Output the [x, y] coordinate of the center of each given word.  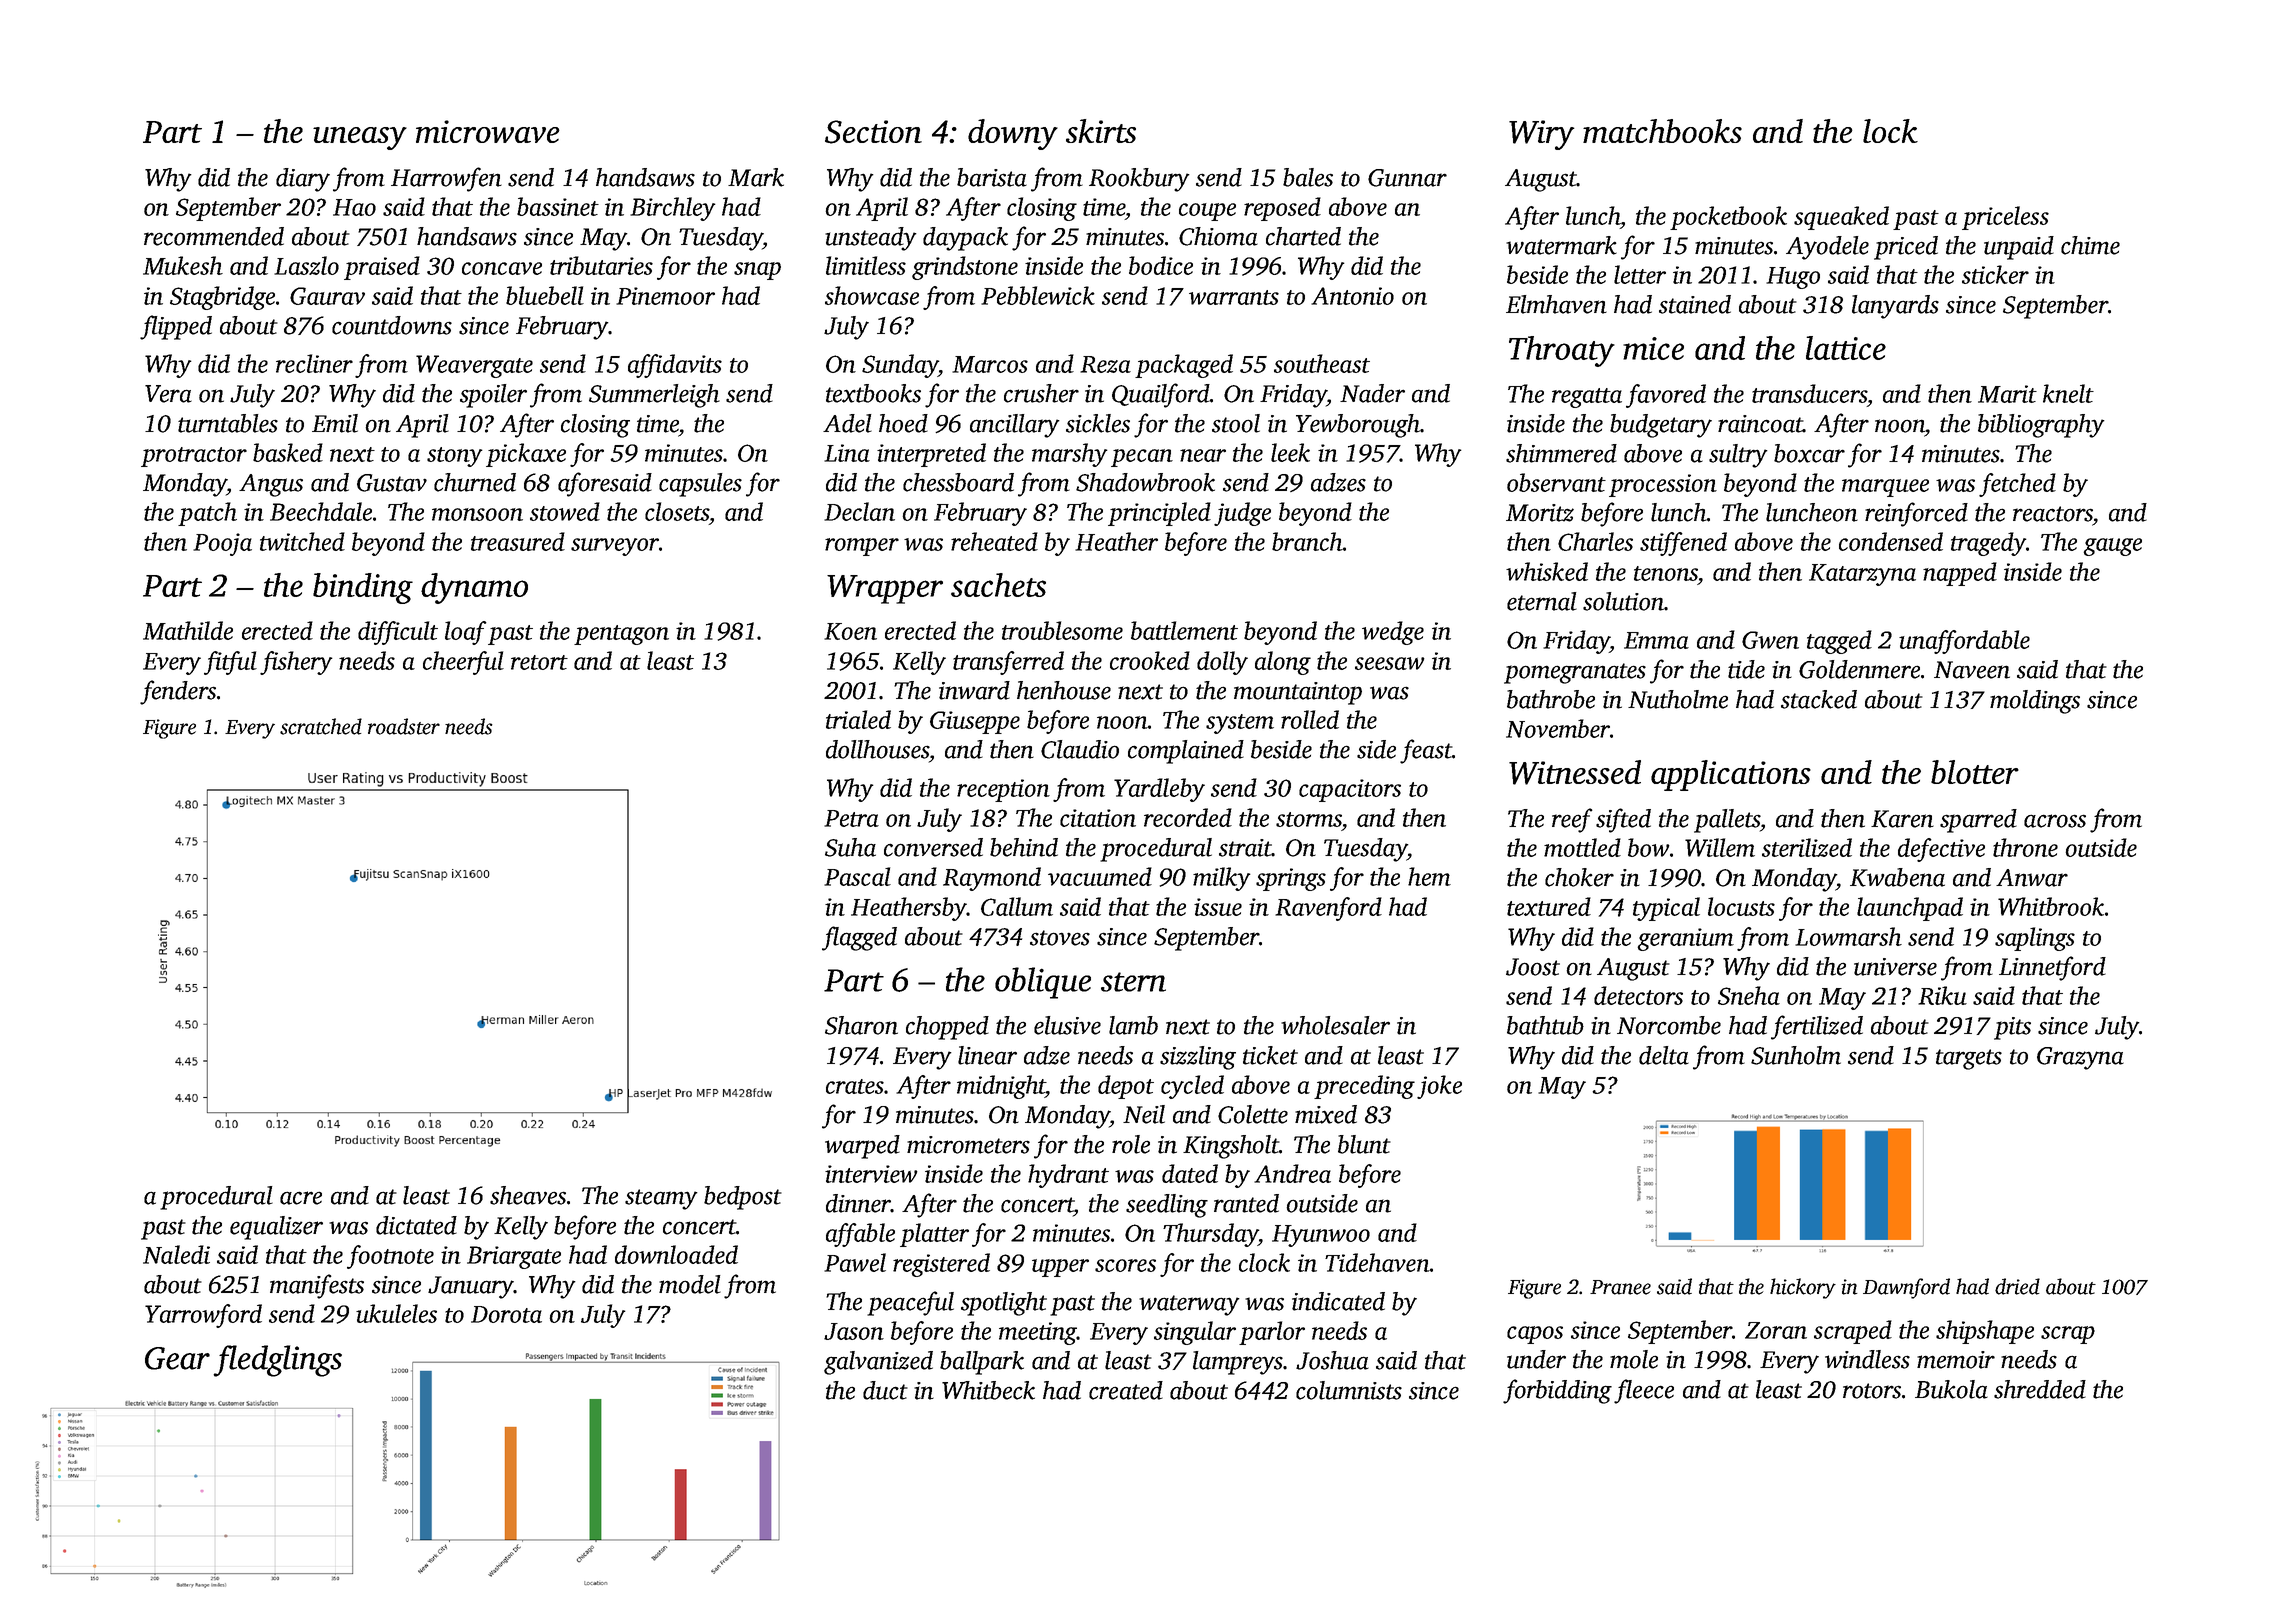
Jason [854, 1331]
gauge [2112, 547]
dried [2017, 1286]
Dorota [506, 1314]
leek [1290, 452]
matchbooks [1662, 131]
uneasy [360, 138]
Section [873, 132]
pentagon [621, 635]
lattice [1846, 348]
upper [1060, 1268]
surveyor [615, 547]
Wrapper [885, 589]
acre [301, 1198]
